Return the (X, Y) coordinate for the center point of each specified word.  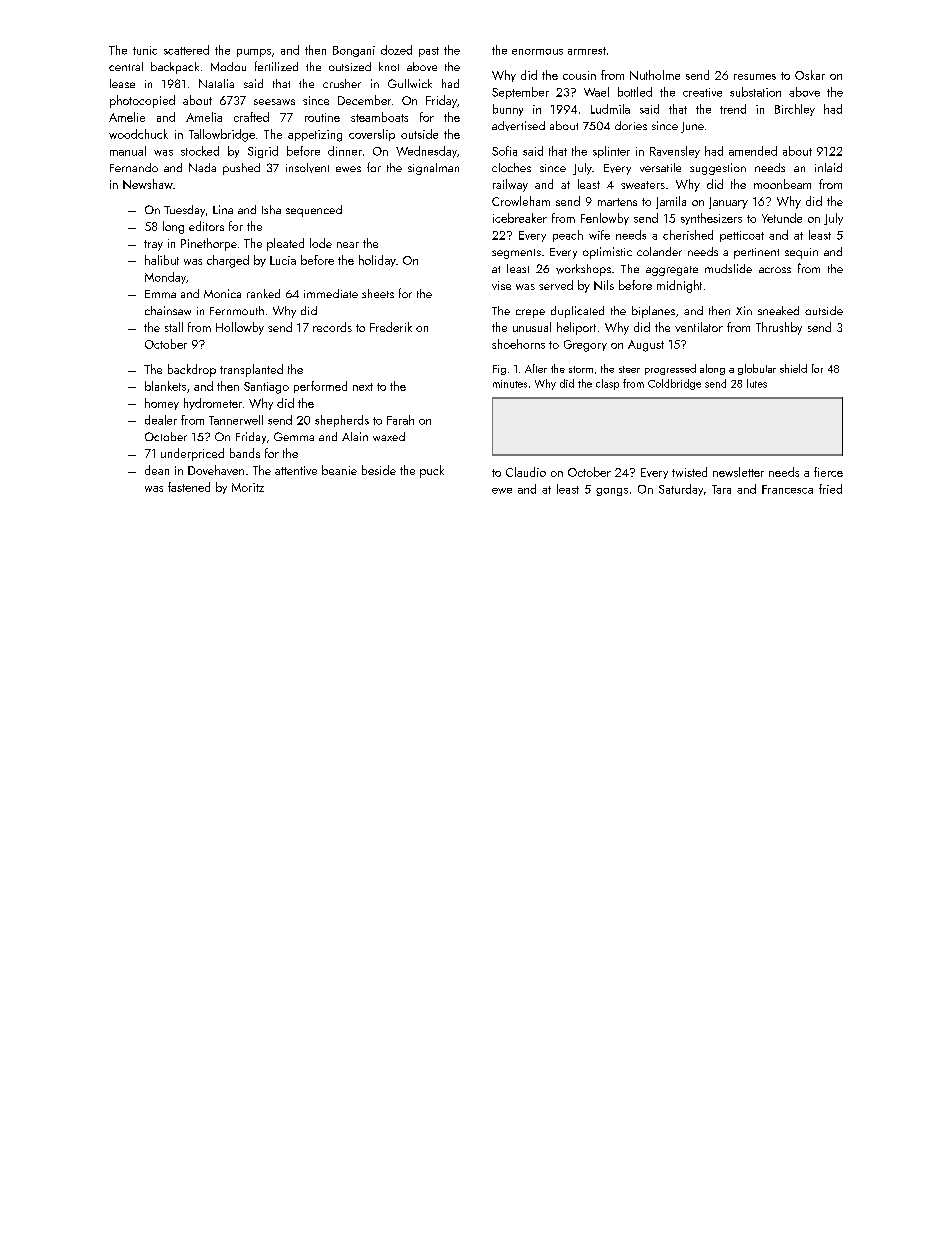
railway (510, 185)
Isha (271, 209)
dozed (396, 50)
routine (322, 117)
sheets (378, 293)
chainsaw (168, 310)
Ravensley (675, 152)
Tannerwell (236, 420)
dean (157, 470)
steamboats (379, 117)
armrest (587, 51)
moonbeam (782, 184)
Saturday (681, 490)
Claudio (526, 472)
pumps (254, 53)
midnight (679, 286)
